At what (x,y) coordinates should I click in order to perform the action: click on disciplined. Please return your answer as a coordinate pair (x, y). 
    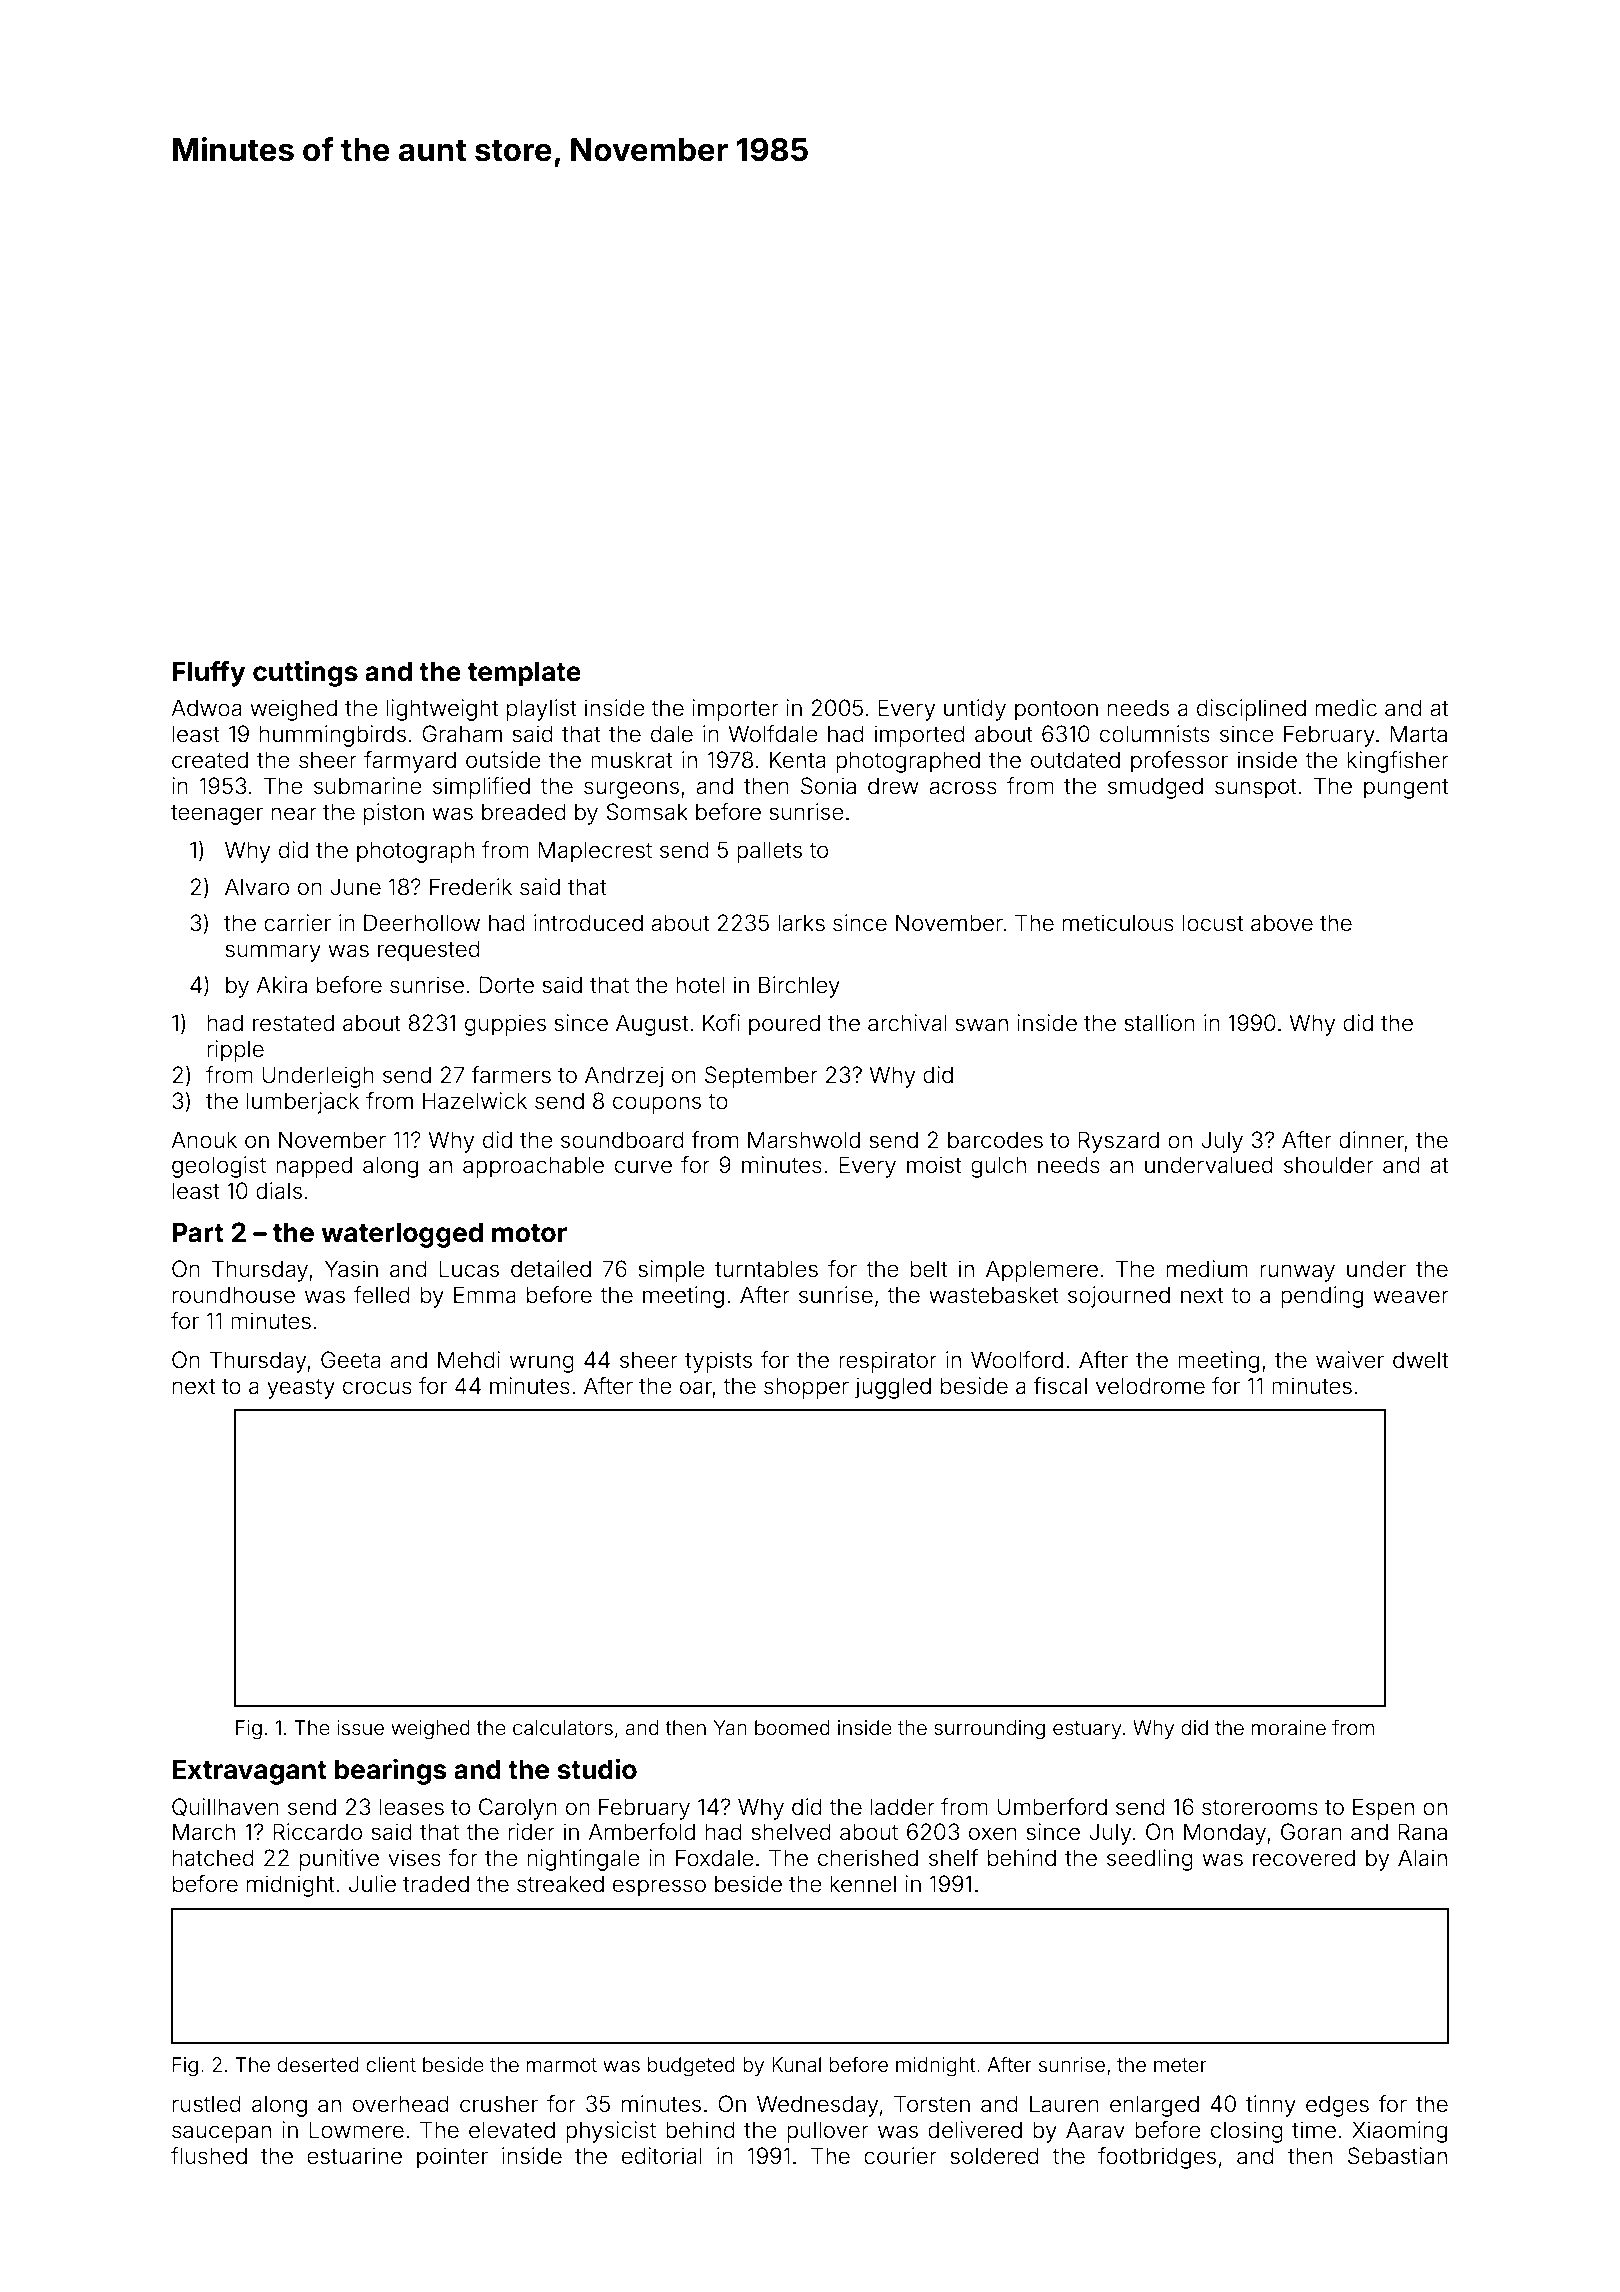
    Looking at the image, I should click on (1251, 710).
